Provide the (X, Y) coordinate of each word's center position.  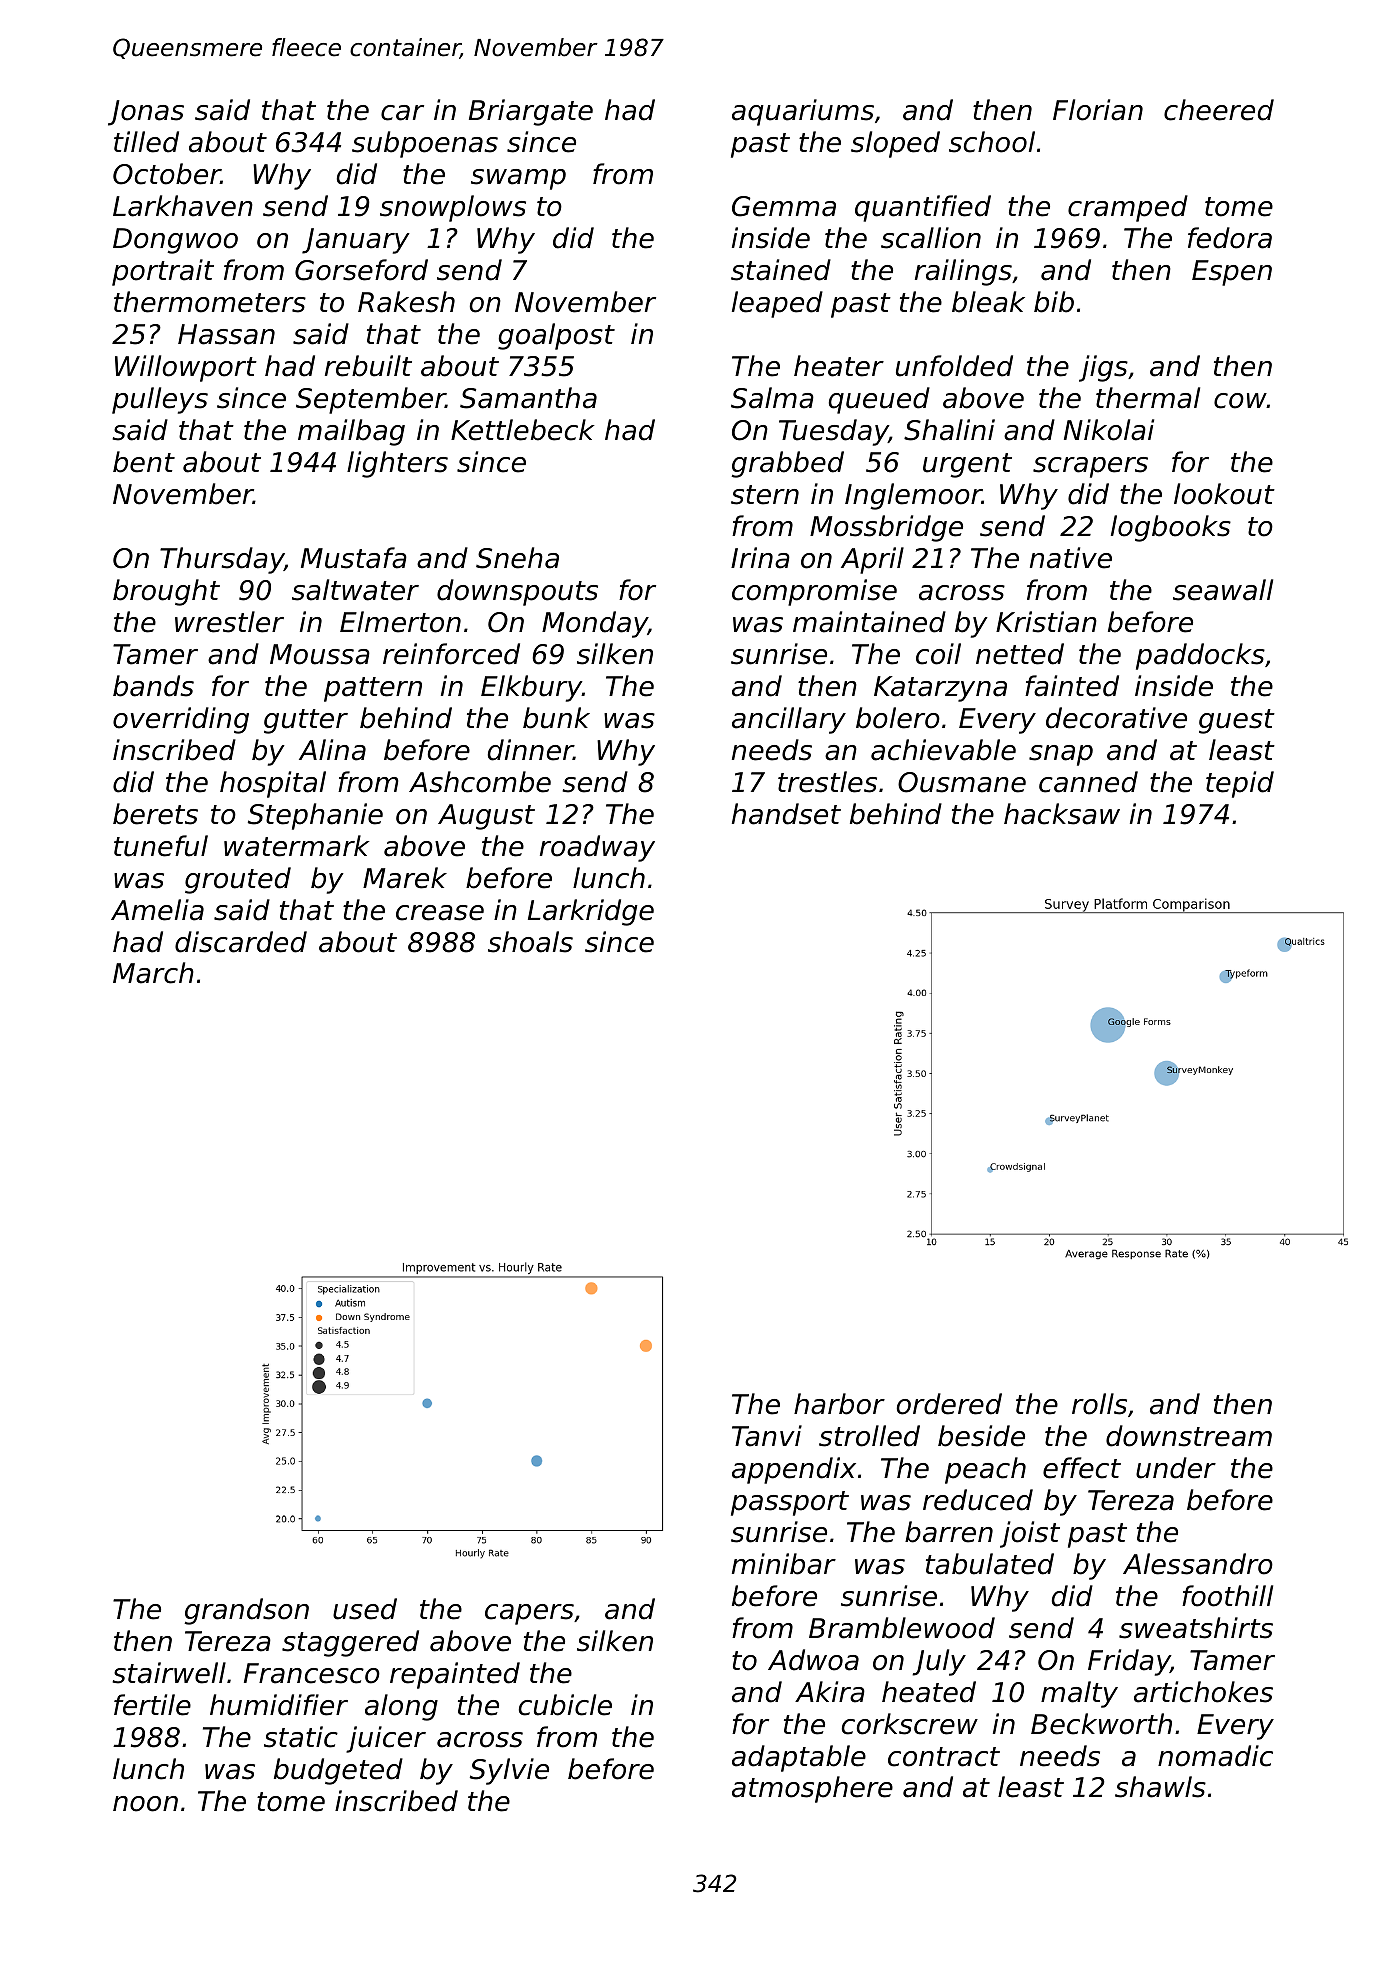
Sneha (517, 558)
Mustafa (354, 558)
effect (1082, 1468)
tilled (146, 142)
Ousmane (962, 782)
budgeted (338, 1771)
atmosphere (812, 1789)
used (365, 1609)
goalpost (556, 336)
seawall (1223, 590)
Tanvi (767, 1436)
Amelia (157, 910)
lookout (1224, 494)
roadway (597, 848)
